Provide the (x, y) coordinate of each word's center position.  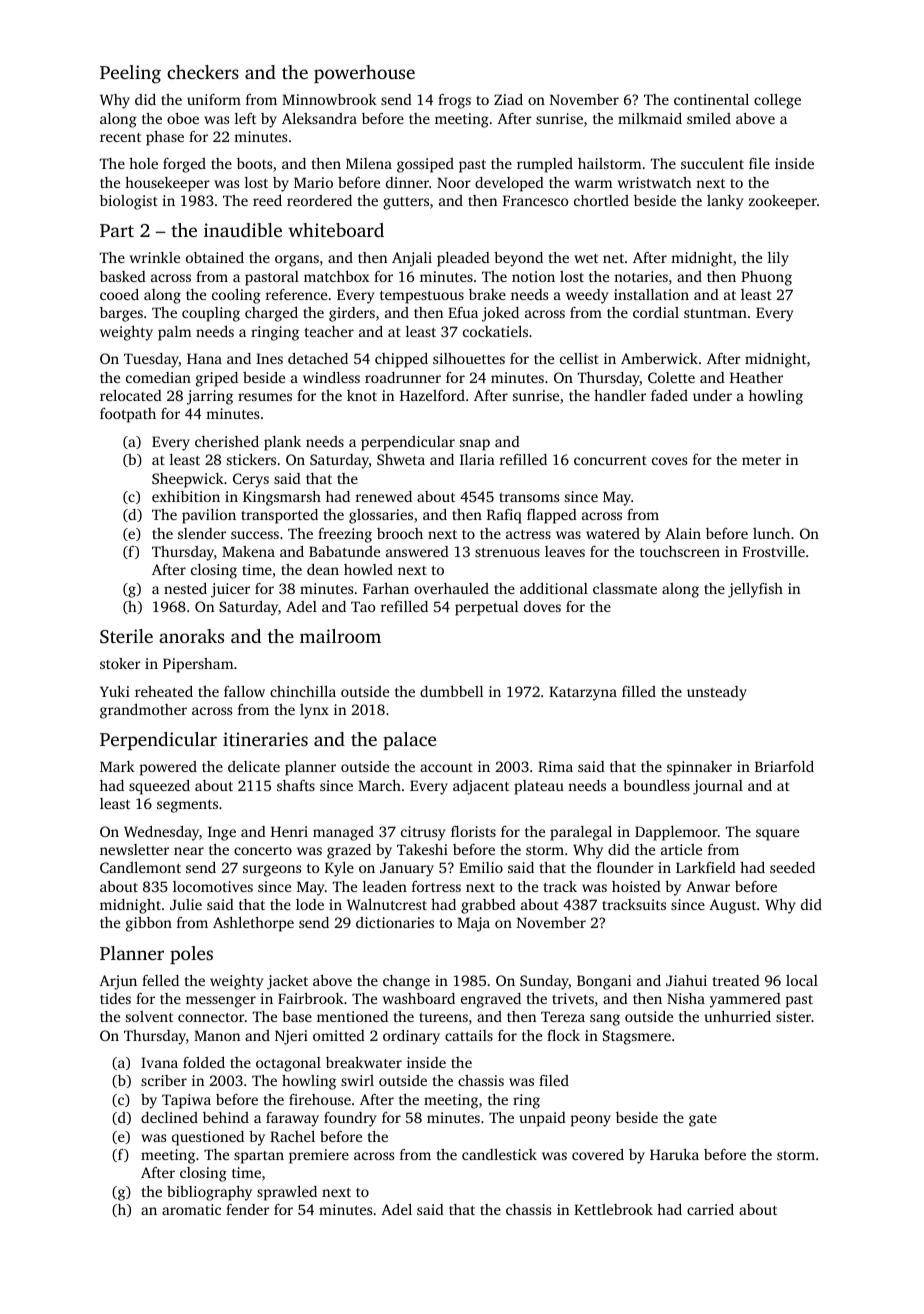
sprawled (287, 1193)
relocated (131, 395)
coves (669, 461)
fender (247, 1209)
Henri (289, 831)
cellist (579, 358)
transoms (529, 497)
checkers (203, 72)
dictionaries (395, 922)
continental (711, 99)
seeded (792, 867)
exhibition (186, 496)
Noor (454, 182)
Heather (756, 377)
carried (710, 1209)
